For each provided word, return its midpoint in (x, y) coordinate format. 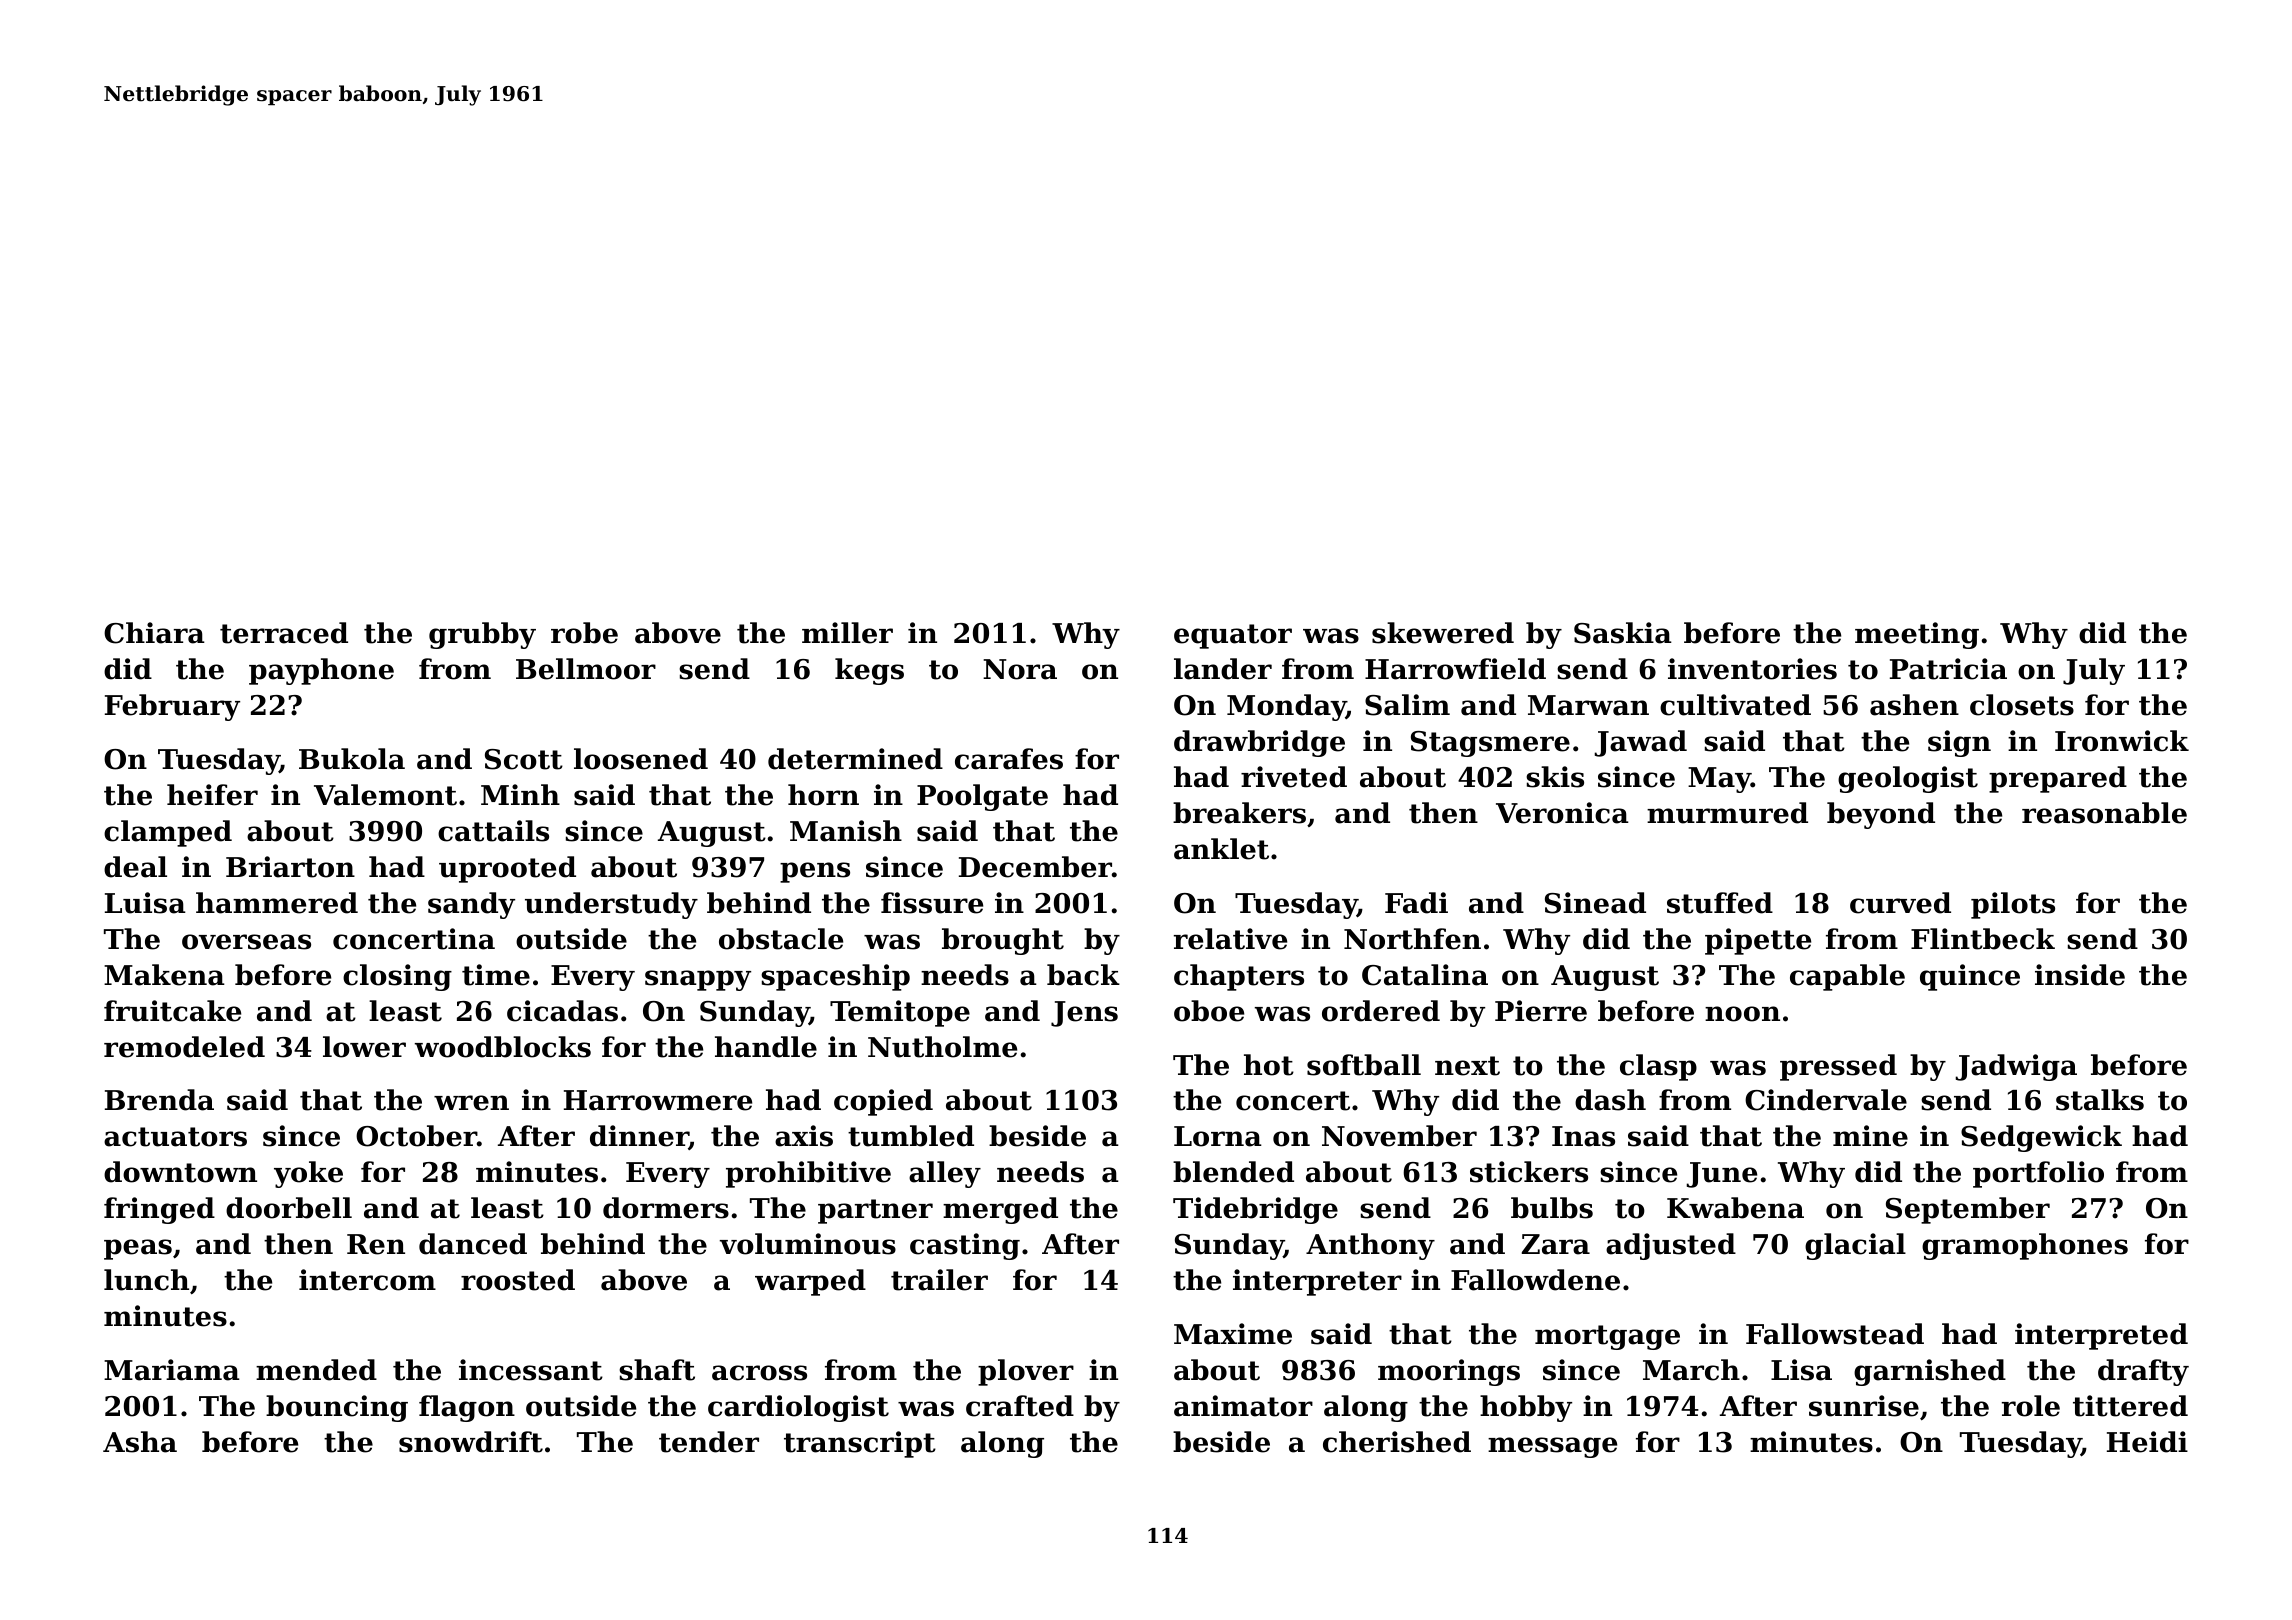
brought (1003, 941)
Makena (164, 975)
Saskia (1623, 633)
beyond (1881, 815)
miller (847, 633)
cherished (1397, 1442)
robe (584, 633)
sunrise (1864, 1406)
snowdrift (471, 1442)
